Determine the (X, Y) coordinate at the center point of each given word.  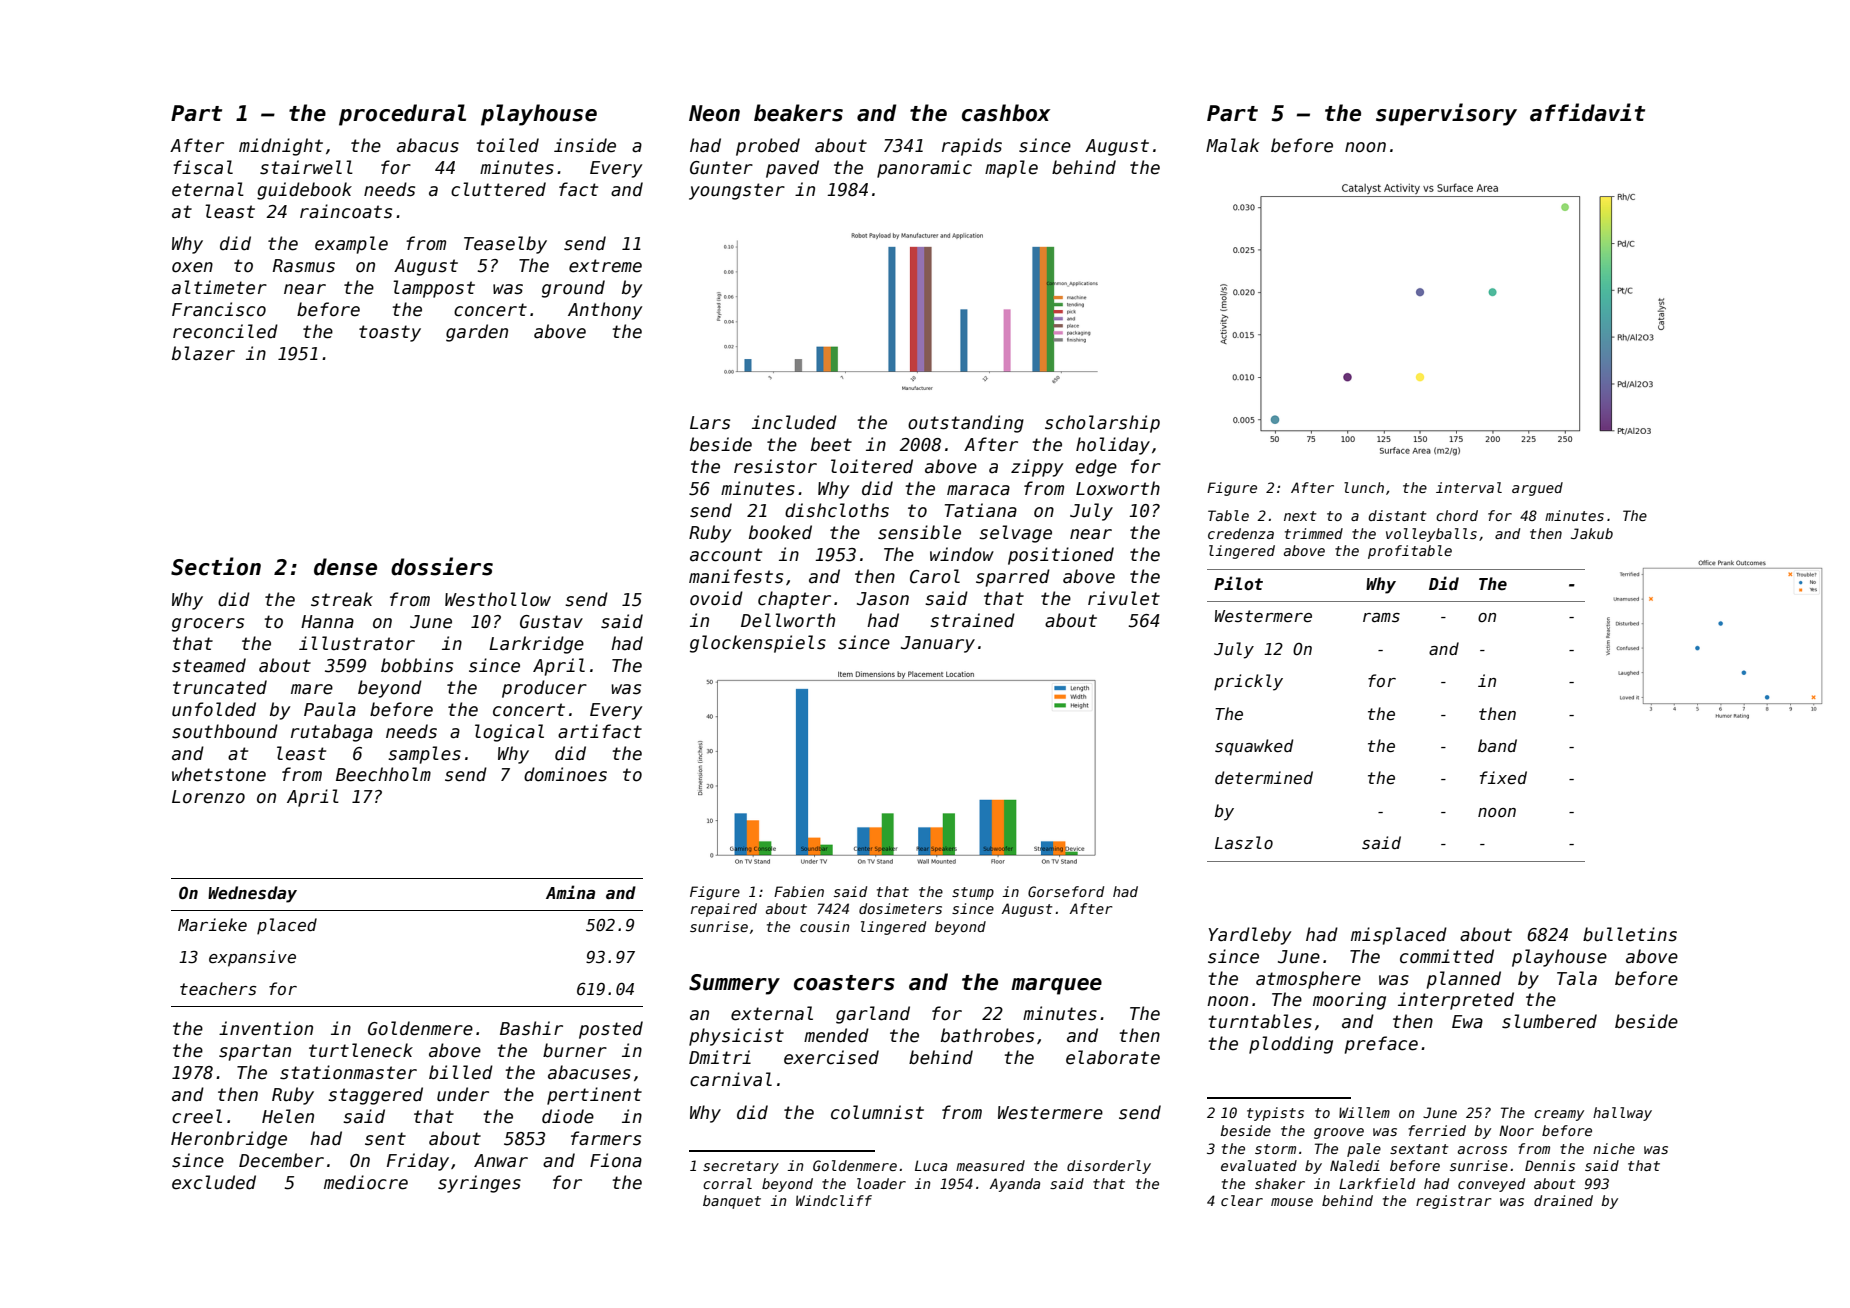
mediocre (366, 1182)
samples (424, 755)
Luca (931, 1165)
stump (973, 893)
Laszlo (1244, 842)
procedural (402, 115)
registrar (1454, 1202)
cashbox (1006, 113)
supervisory (1446, 114)
